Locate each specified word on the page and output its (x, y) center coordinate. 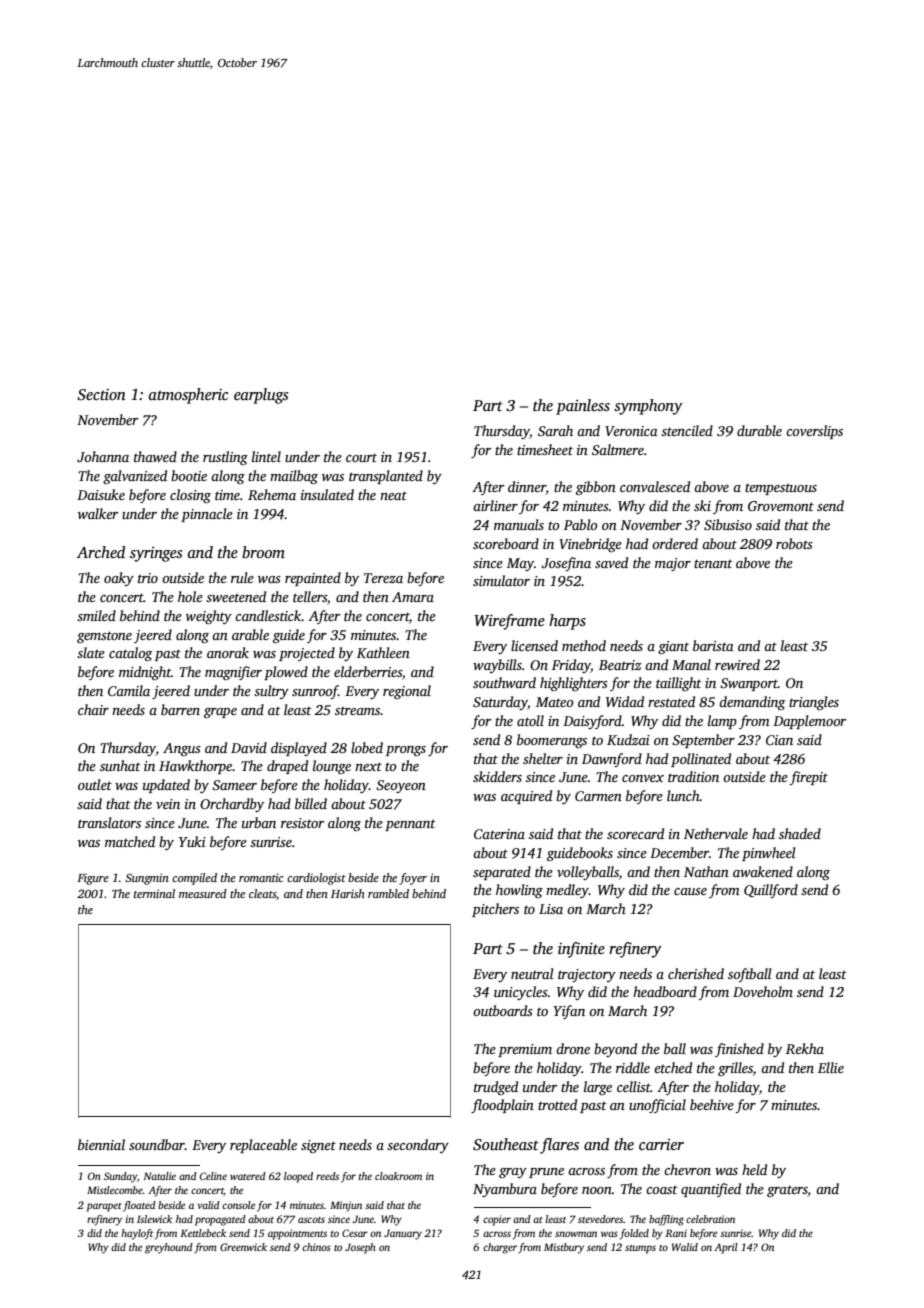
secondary (418, 1146)
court (361, 457)
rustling (225, 458)
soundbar (157, 1144)
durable (759, 430)
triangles (814, 703)
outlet (95, 784)
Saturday (500, 703)
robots (794, 543)
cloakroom (398, 1176)
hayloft (137, 1234)
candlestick (268, 615)
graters (787, 1191)
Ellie (831, 1067)
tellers (310, 596)
